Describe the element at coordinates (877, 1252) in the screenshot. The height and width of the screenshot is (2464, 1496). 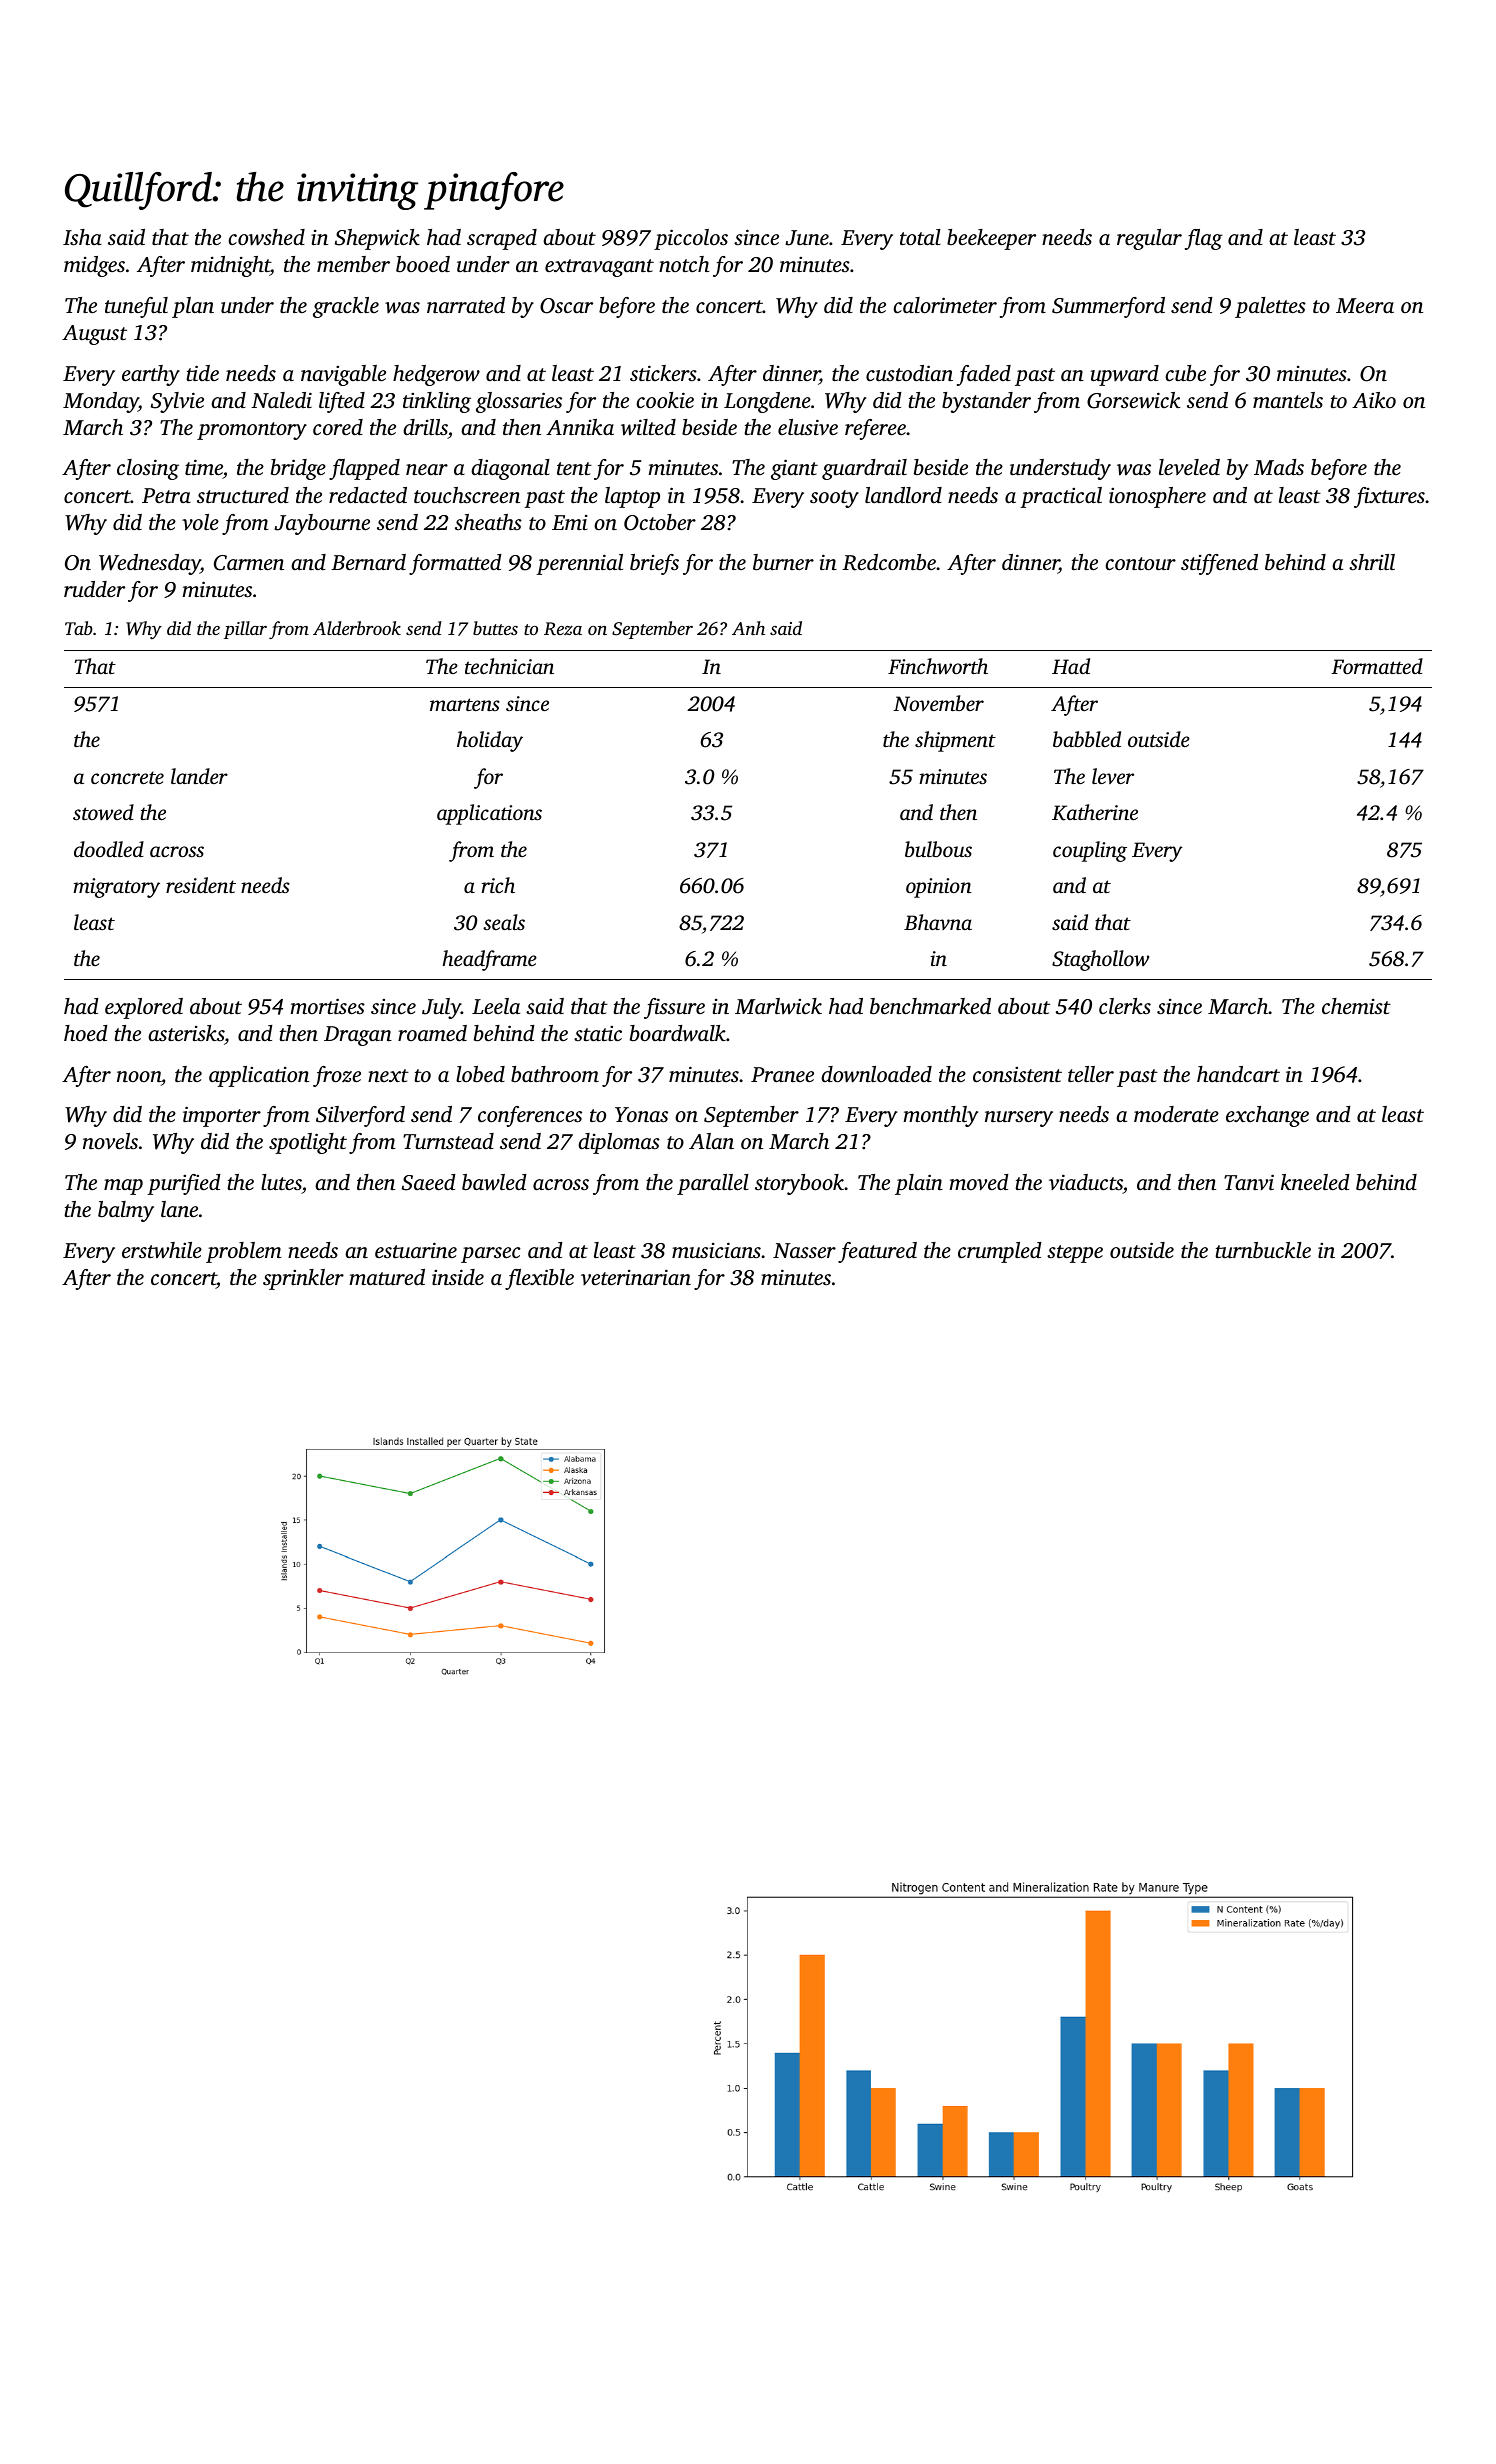
I see `featured` at that location.
